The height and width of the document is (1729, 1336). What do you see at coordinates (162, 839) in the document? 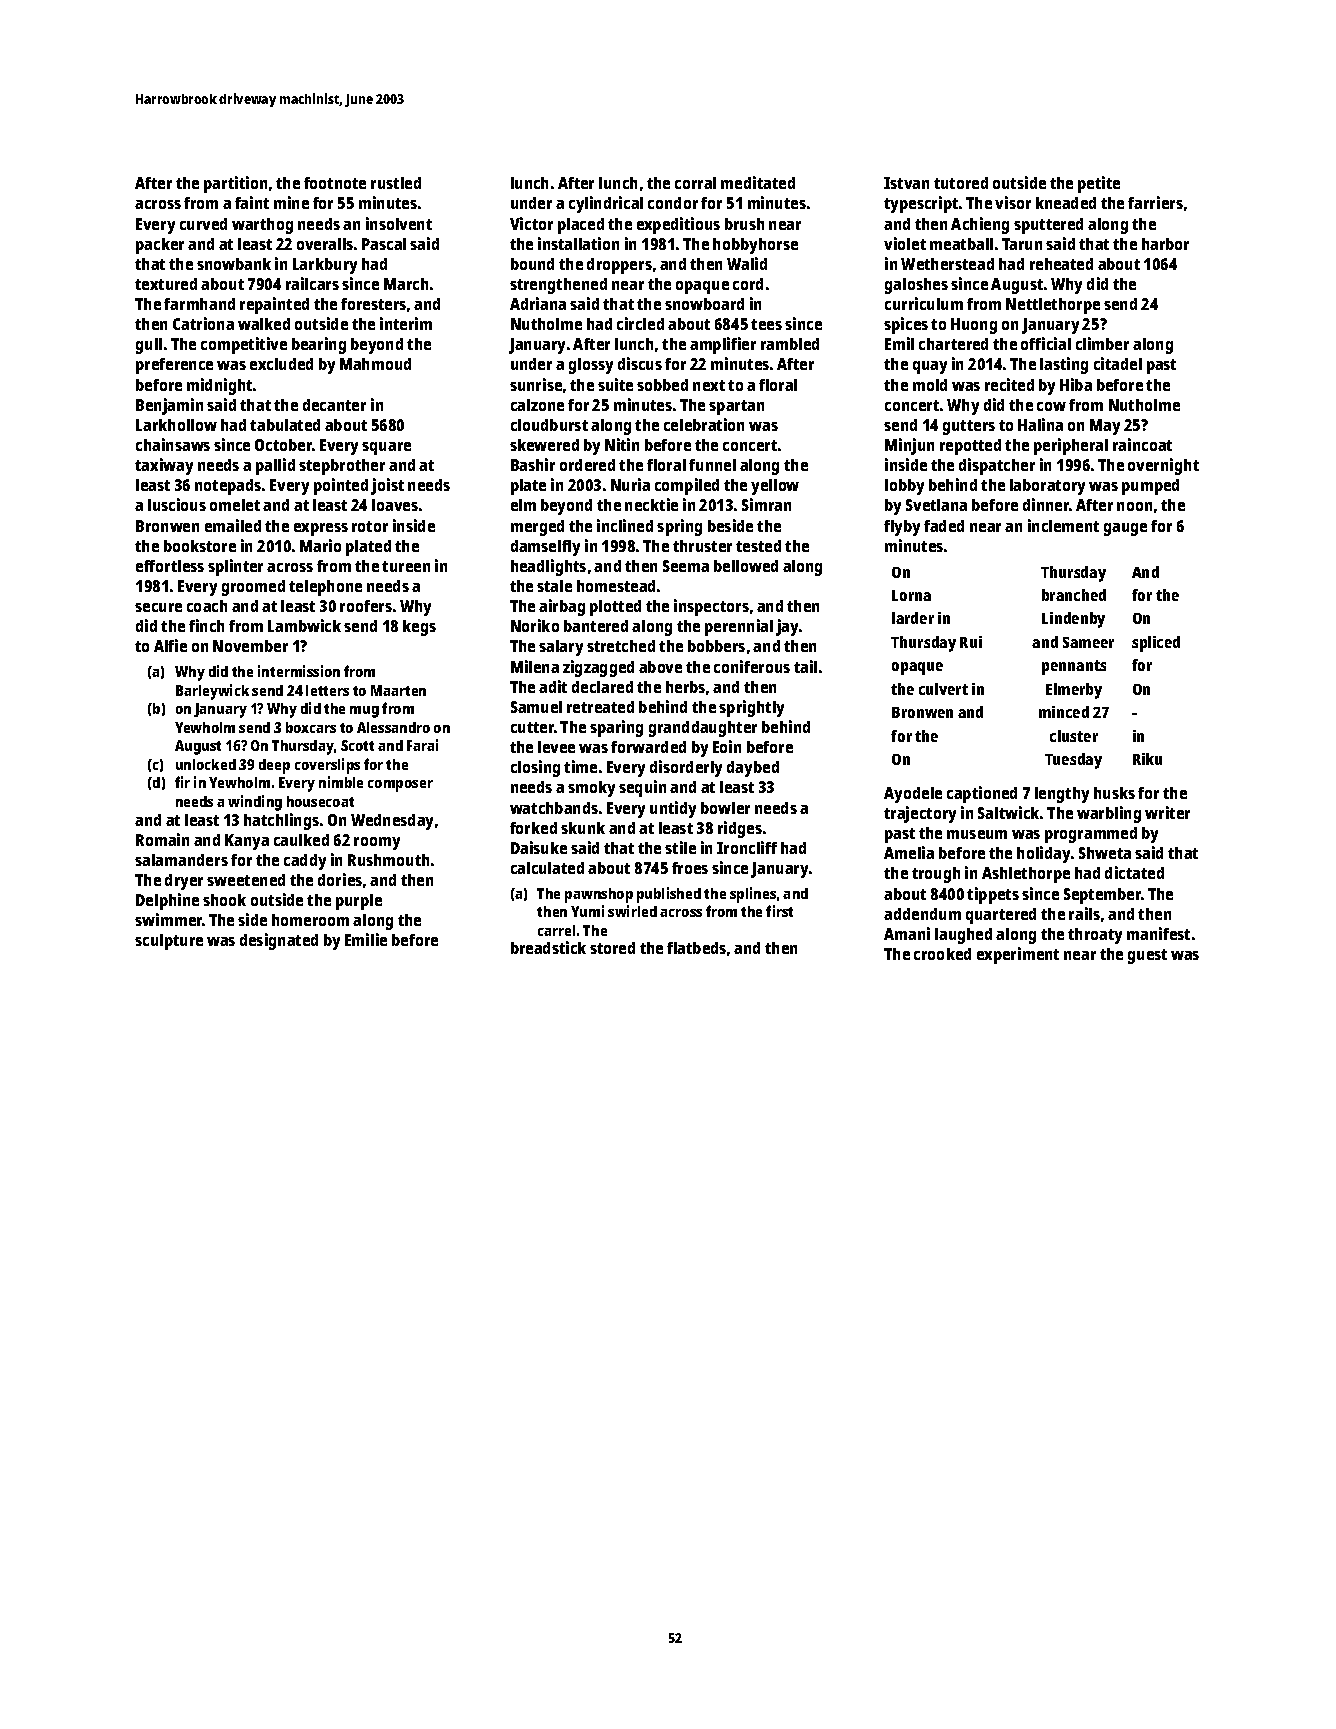
I see `Romain` at bounding box center [162, 839].
